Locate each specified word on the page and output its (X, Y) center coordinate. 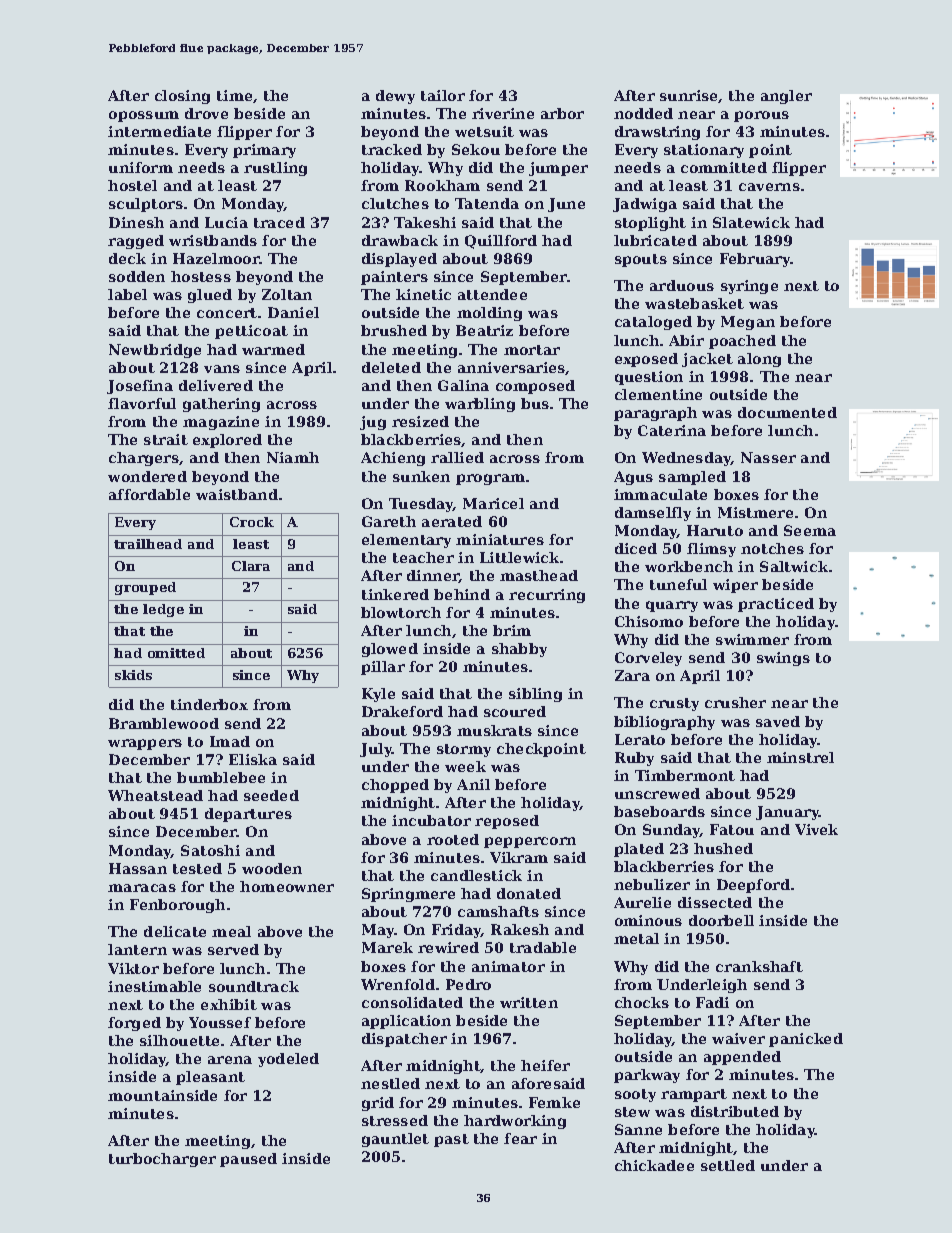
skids (133, 675)
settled (728, 1165)
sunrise (689, 96)
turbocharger (162, 1160)
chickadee (654, 1165)
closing (182, 97)
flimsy (711, 550)
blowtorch (401, 612)
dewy (395, 97)
